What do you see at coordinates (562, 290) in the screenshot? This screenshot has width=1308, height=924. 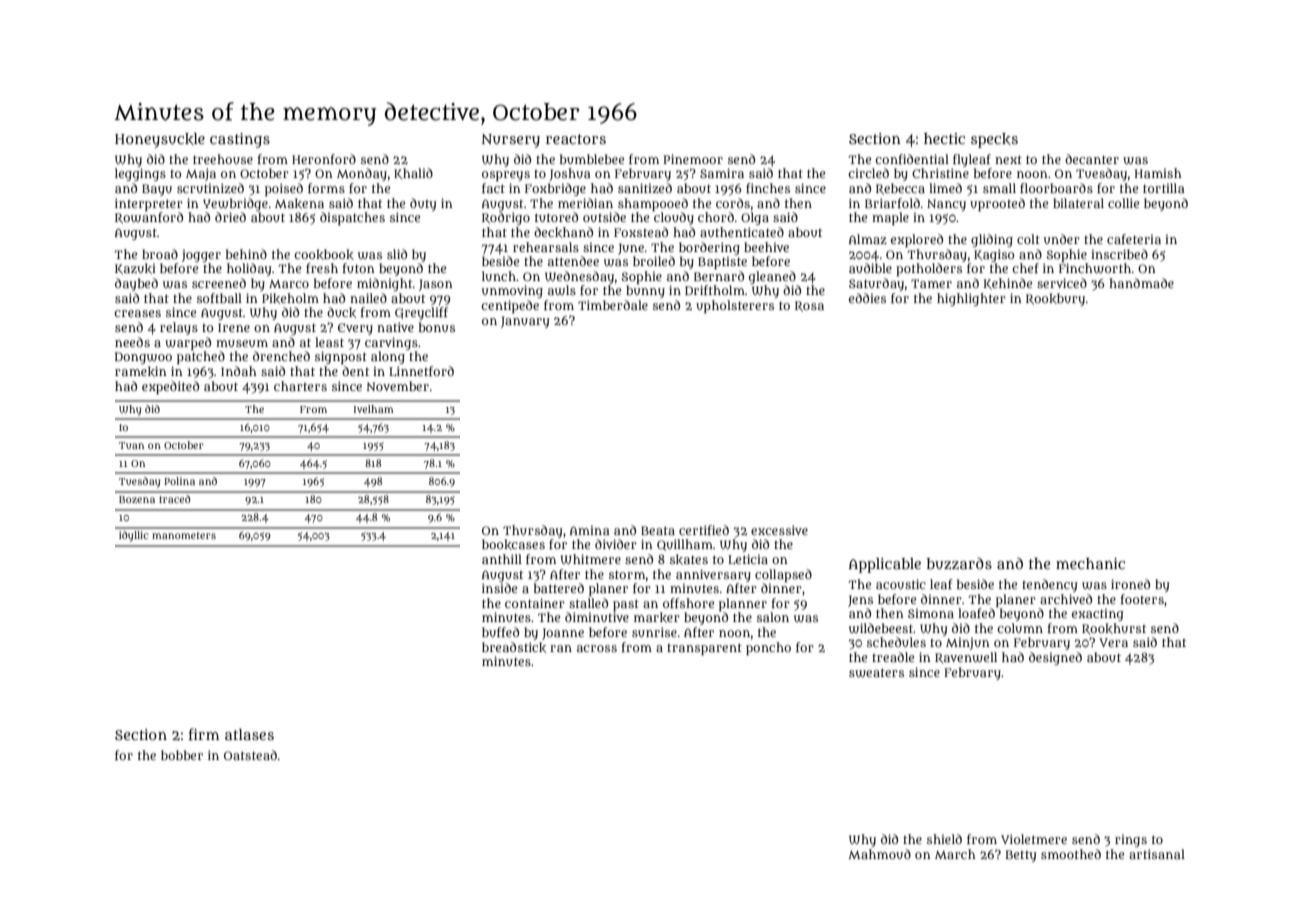 I see `awls` at bounding box center [562, 290].
